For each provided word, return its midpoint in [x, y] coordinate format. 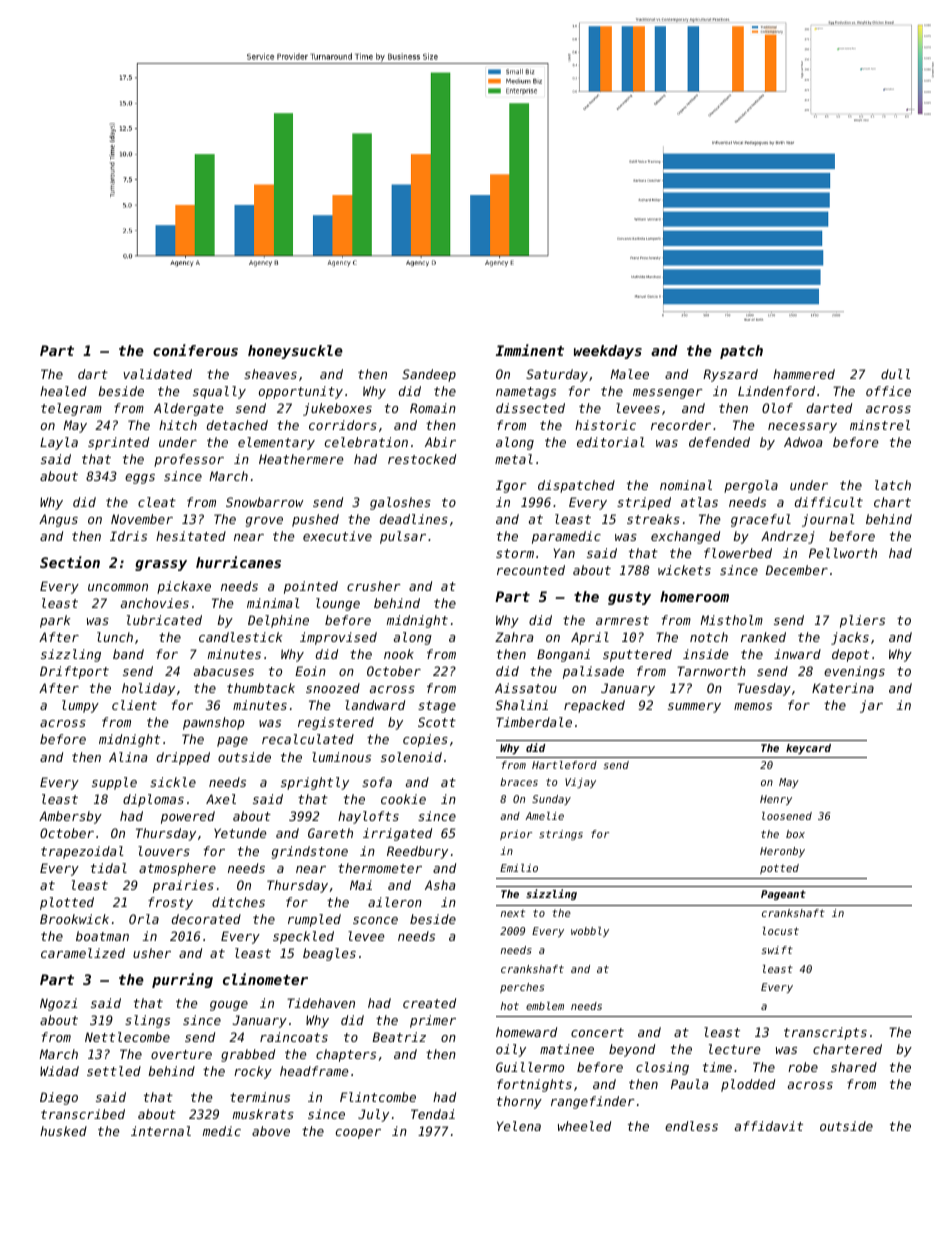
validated [157, 374]
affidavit [769, 1126]
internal [161, 1131]
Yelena [519, 1126]
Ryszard [730, 375]
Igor [511, 486]
